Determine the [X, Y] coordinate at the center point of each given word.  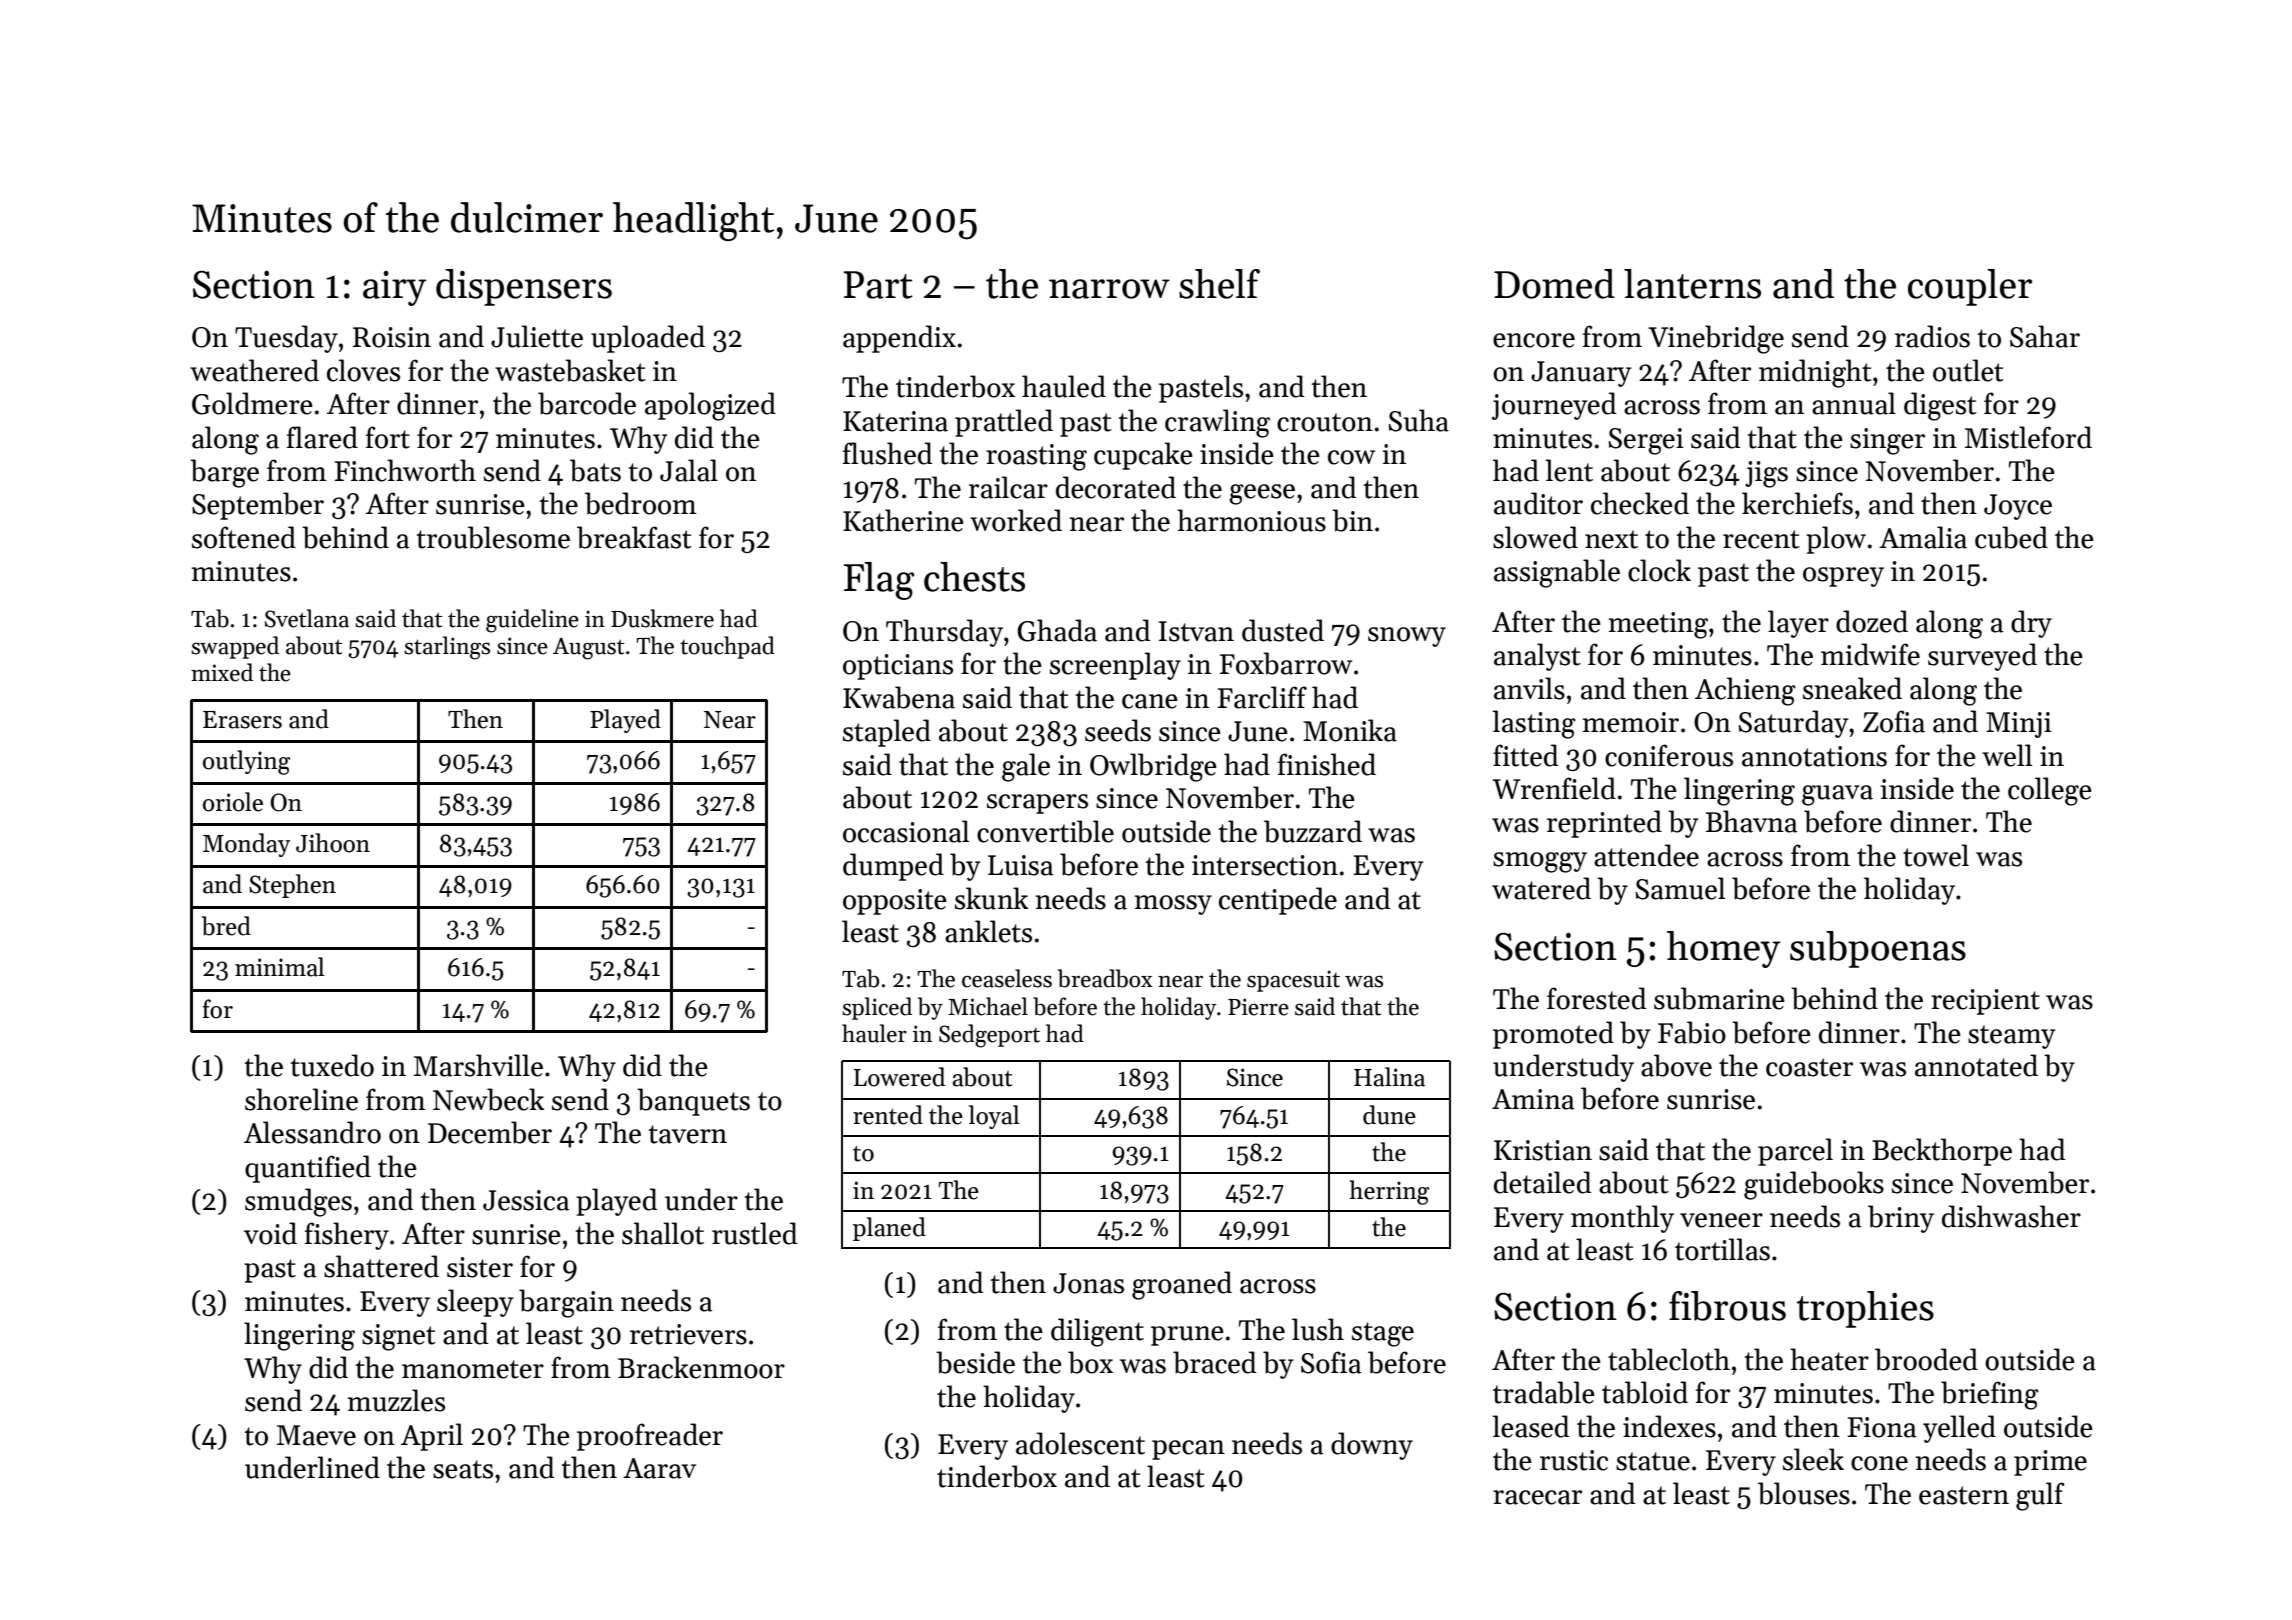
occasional [906, 831]
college [2050, 791]
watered [1541, 888]
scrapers [1037, 804]
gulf [2040, 1496]
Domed [1554, 284]
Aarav [659, 1468]
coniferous [1669, 755]
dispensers [524, 287]
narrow [1109, 289]
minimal [280, 967]
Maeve [316, 1435]
